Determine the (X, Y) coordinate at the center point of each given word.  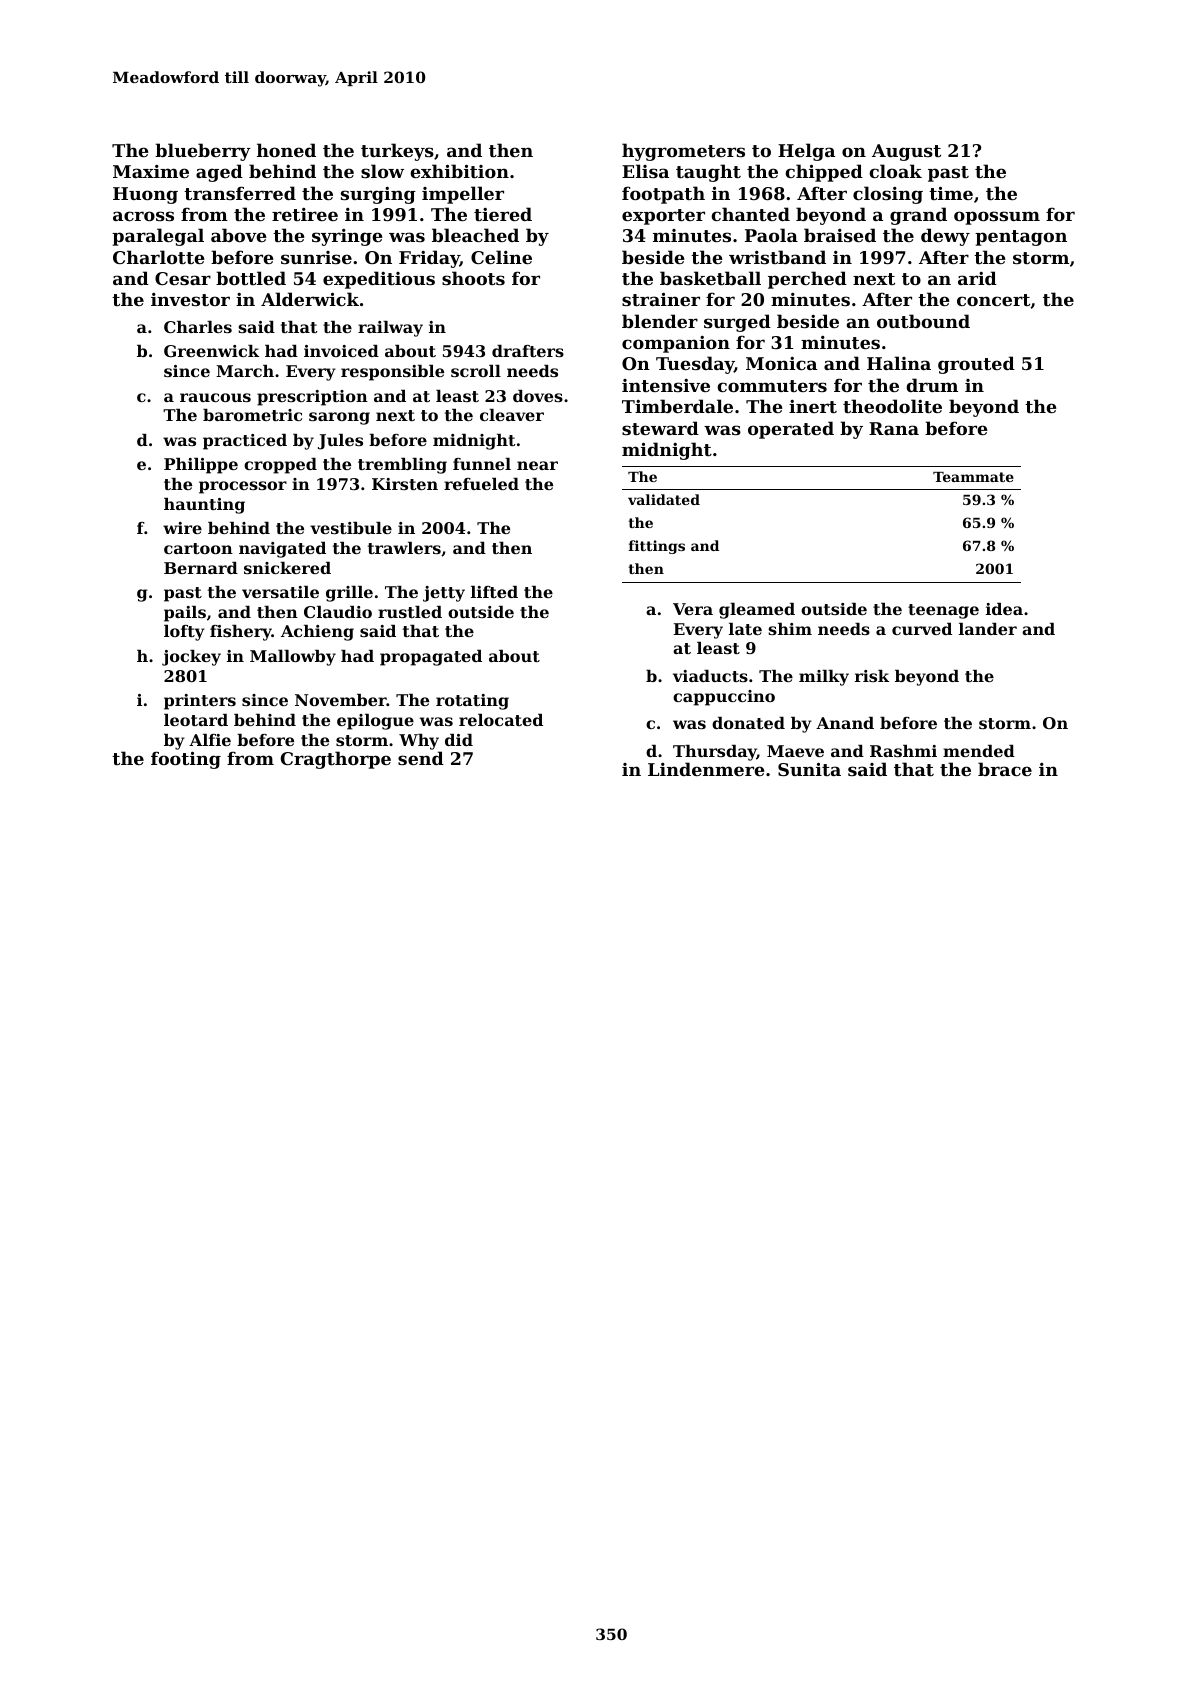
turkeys (397, 152)
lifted (494, 592)
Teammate (973, 477)
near (537, 465)
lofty (184, 633)
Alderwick (310, 299)
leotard (196, 720)
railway (390, 329)
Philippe (201, 466)
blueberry (203, 152)
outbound (923, 321)
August (906, 152)
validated (664, 499)
